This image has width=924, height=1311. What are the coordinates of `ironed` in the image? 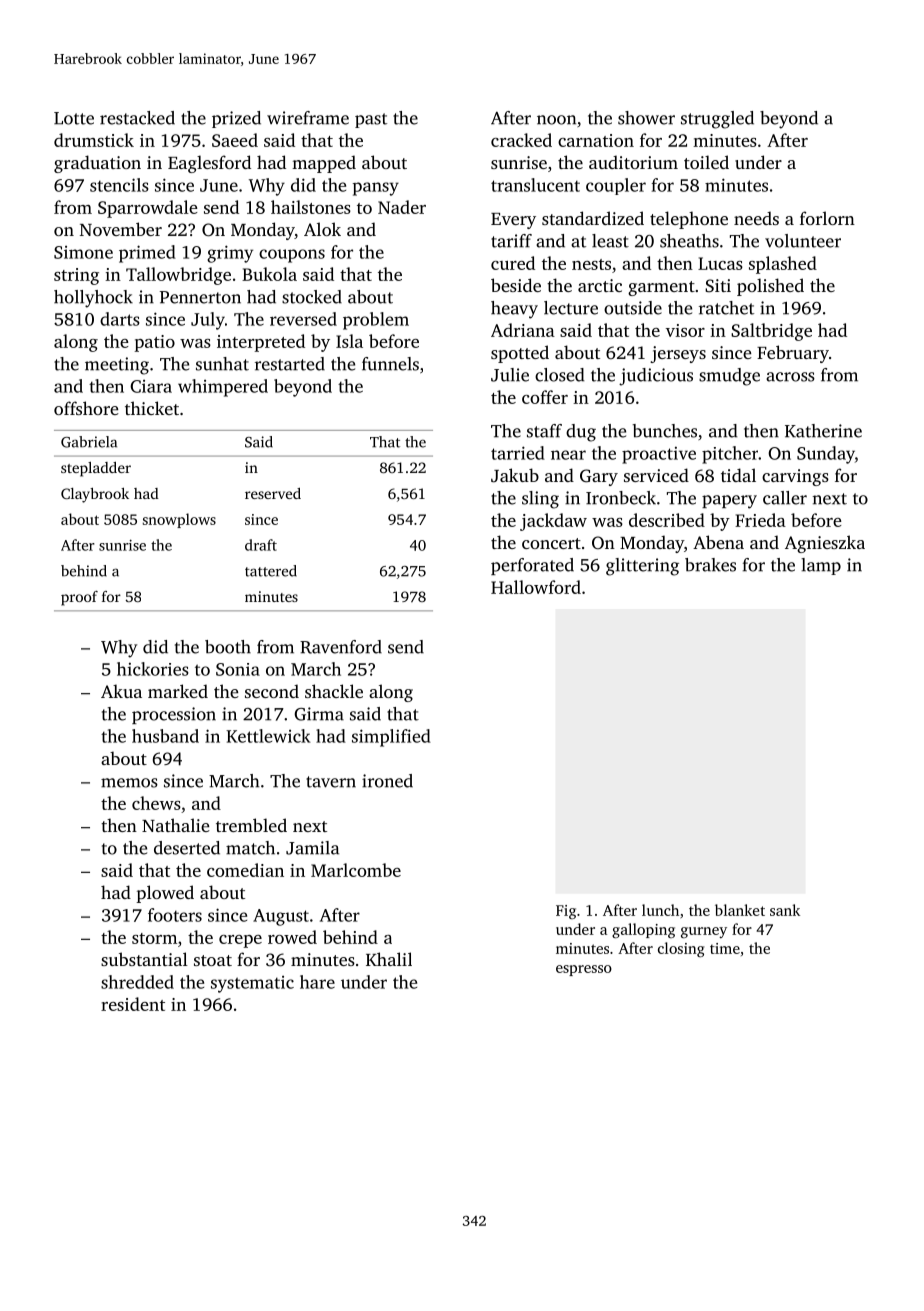 It's located at (387, 781).
